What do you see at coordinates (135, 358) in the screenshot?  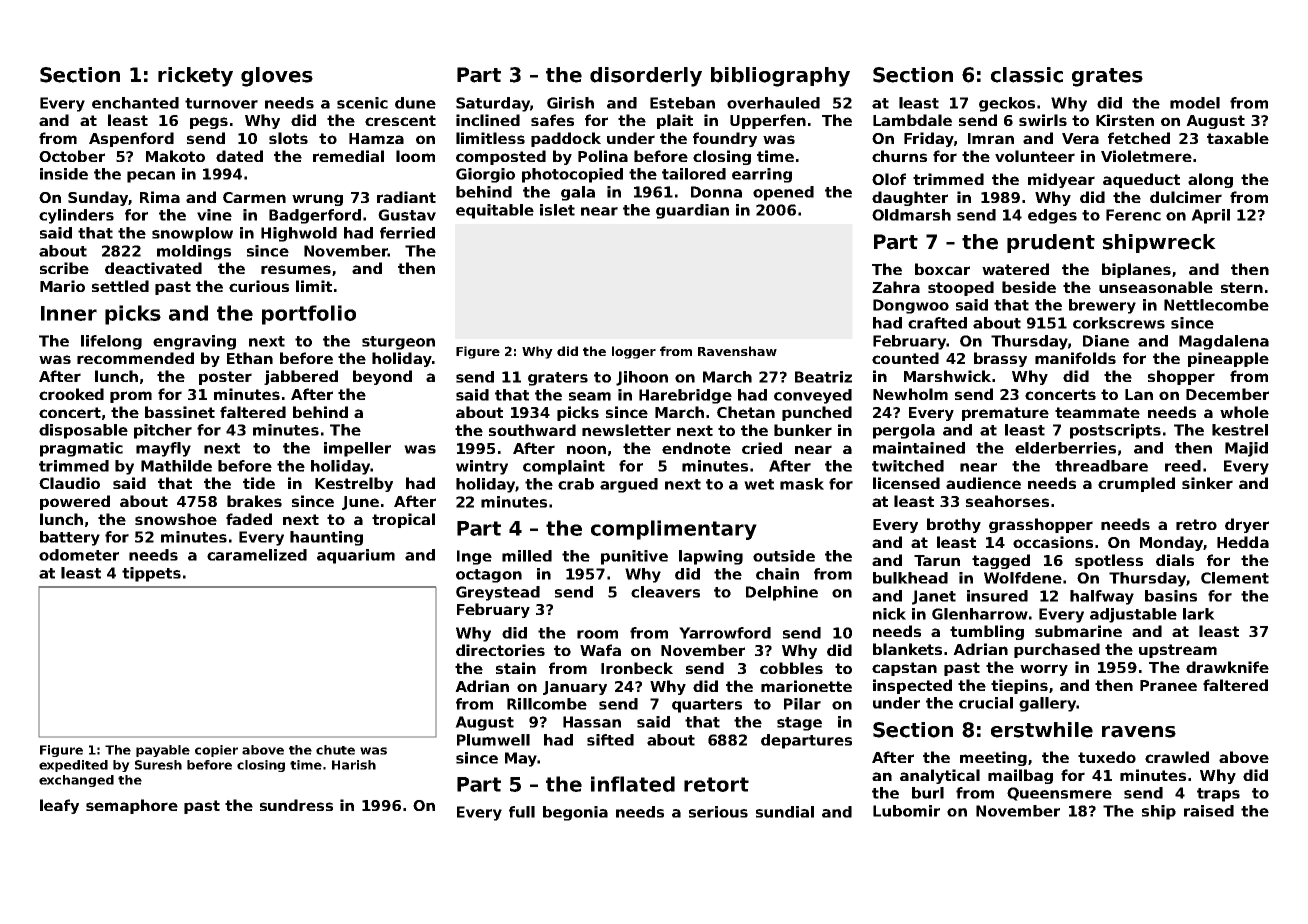 I see `recommended` at bounding box center [135, 358].
